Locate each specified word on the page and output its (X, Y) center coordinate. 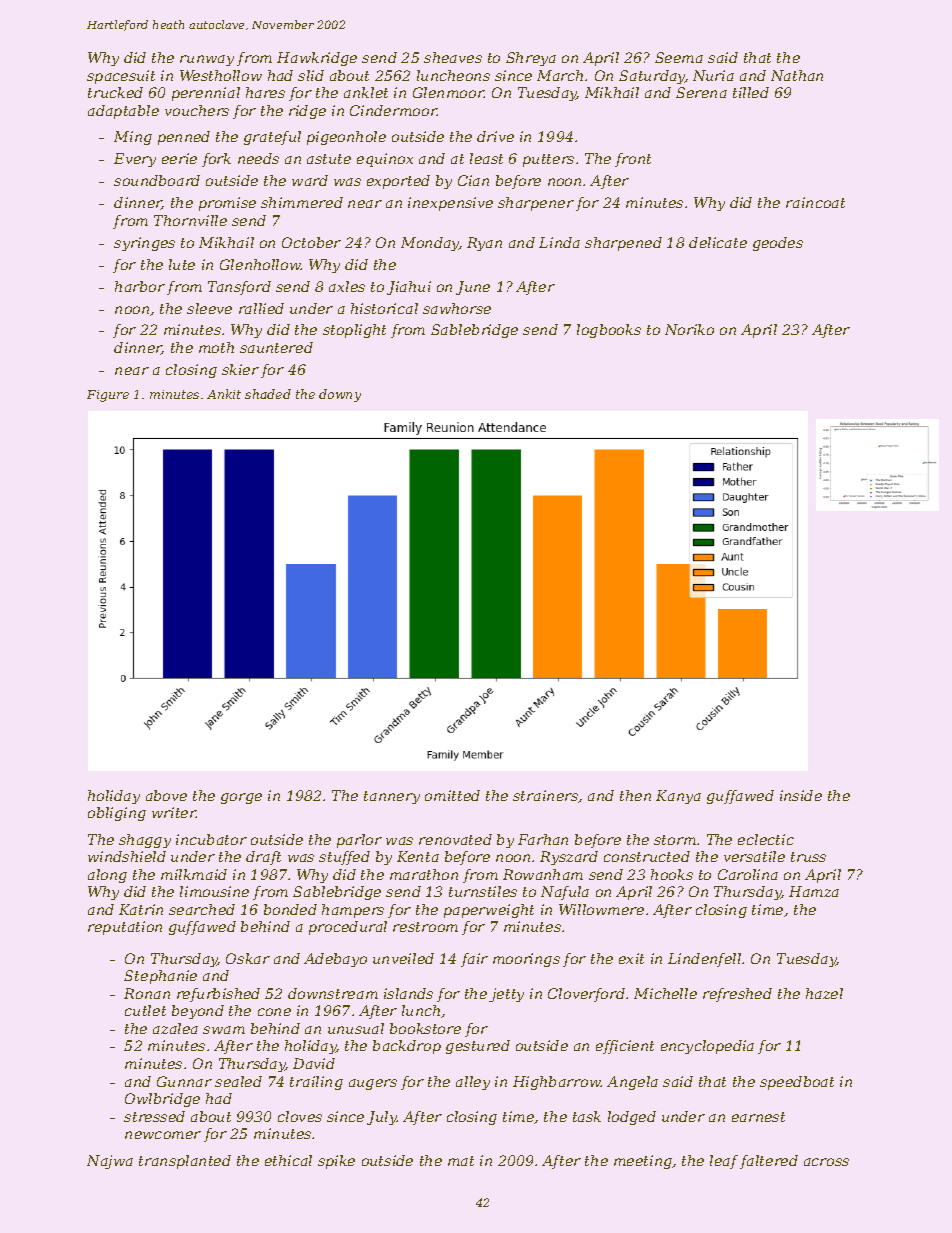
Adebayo (335, 960)
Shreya (531, 59)
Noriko (689, 329)
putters (548, 160)
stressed (154, 1116)
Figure (108, 396)
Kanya (678, 797)
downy (340, 395)
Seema (679, 57)
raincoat (815, 202)
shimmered (302, 202)
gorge (241, 798)
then (635, 795)
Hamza (814, 891)
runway (207, 60)
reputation (125, 928)
